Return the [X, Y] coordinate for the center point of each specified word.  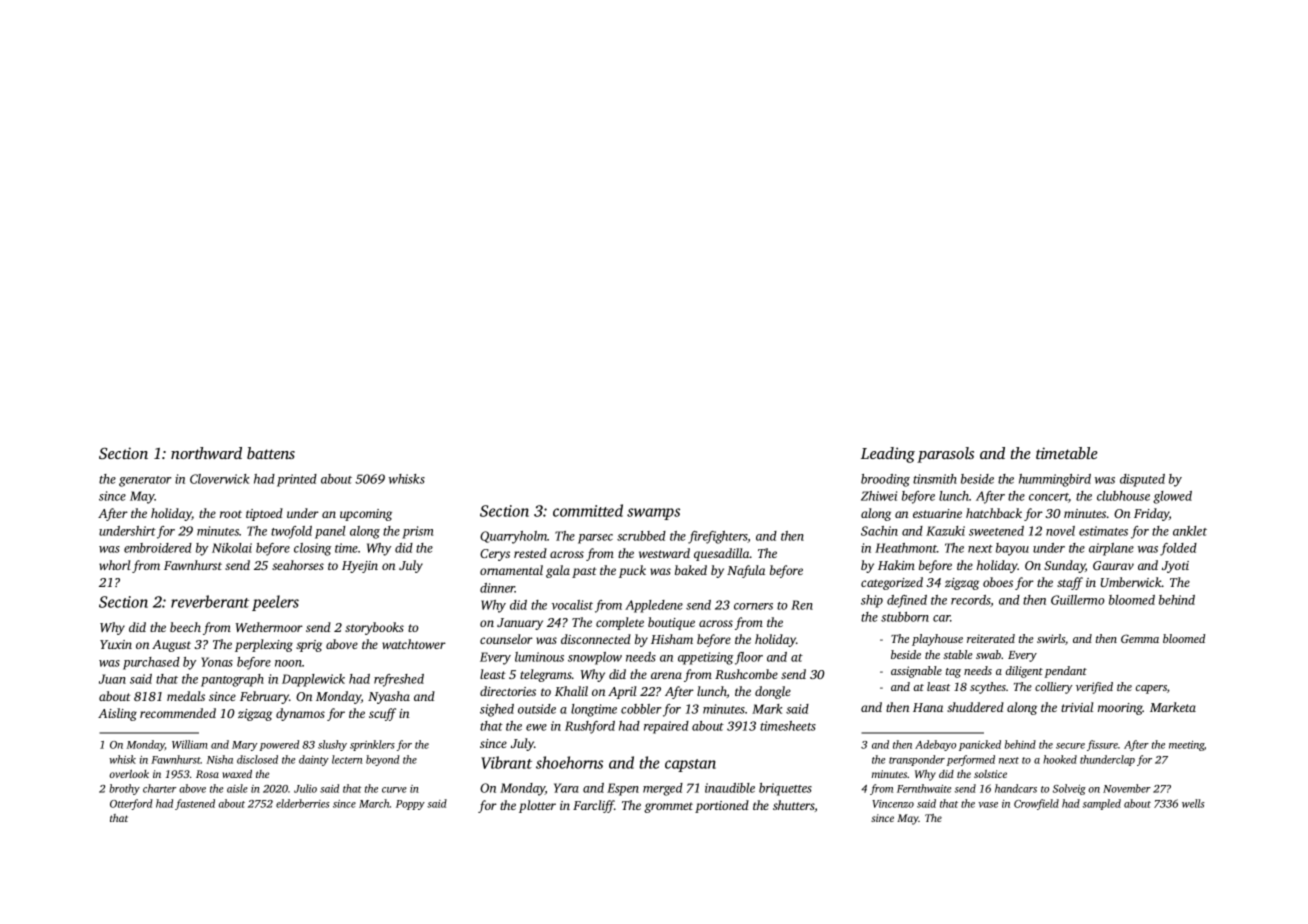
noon [288, 663]
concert [1049, 498]
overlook [129, 774]
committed [588, 510]
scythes [988, 688]
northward [206, 453]
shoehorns [569, 762]
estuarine [937, 513]
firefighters [718, 537]
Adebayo [935, 745]
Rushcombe [746, 674]
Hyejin [360, 567]
